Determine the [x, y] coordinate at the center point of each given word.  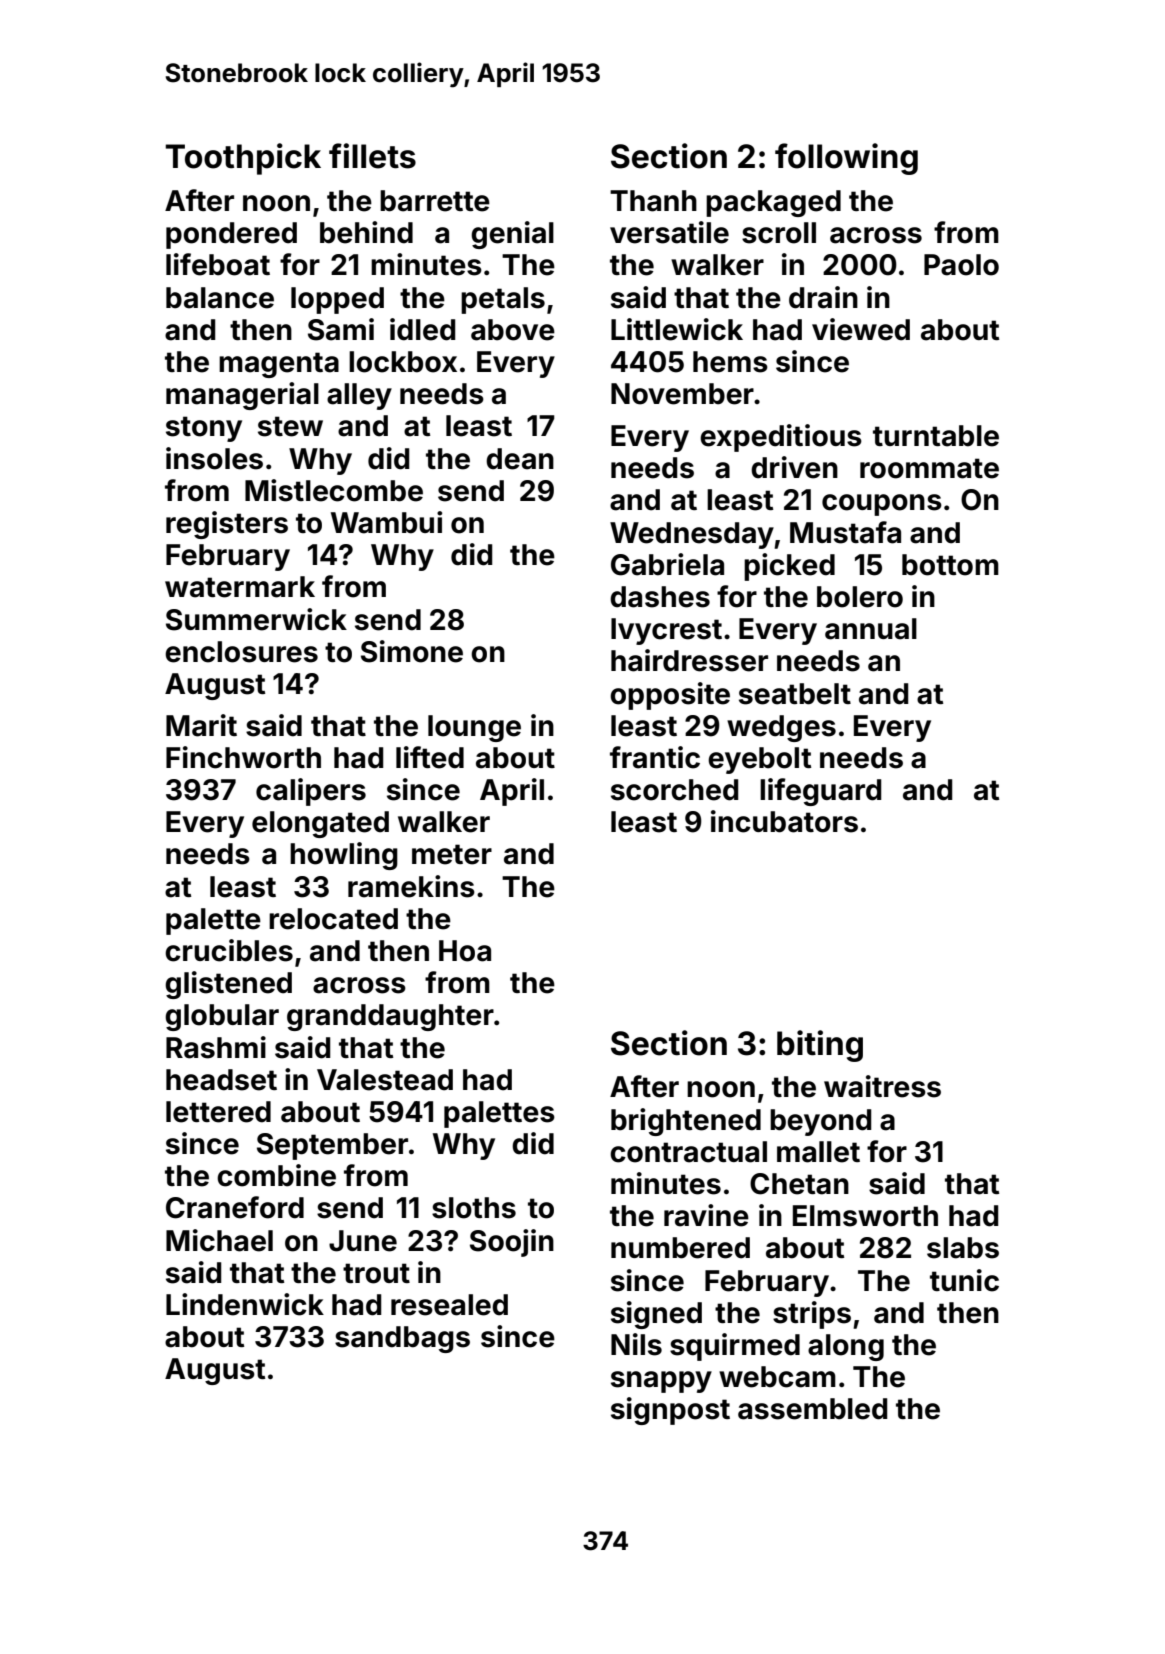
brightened [686, 1122]
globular [222, 1017]
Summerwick [256, 619]
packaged [773, 203]
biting [820, 1046]
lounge [474, 728]
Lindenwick [245, 1304]
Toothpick [243, 159]
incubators [784, 821]
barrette [435, 201]
